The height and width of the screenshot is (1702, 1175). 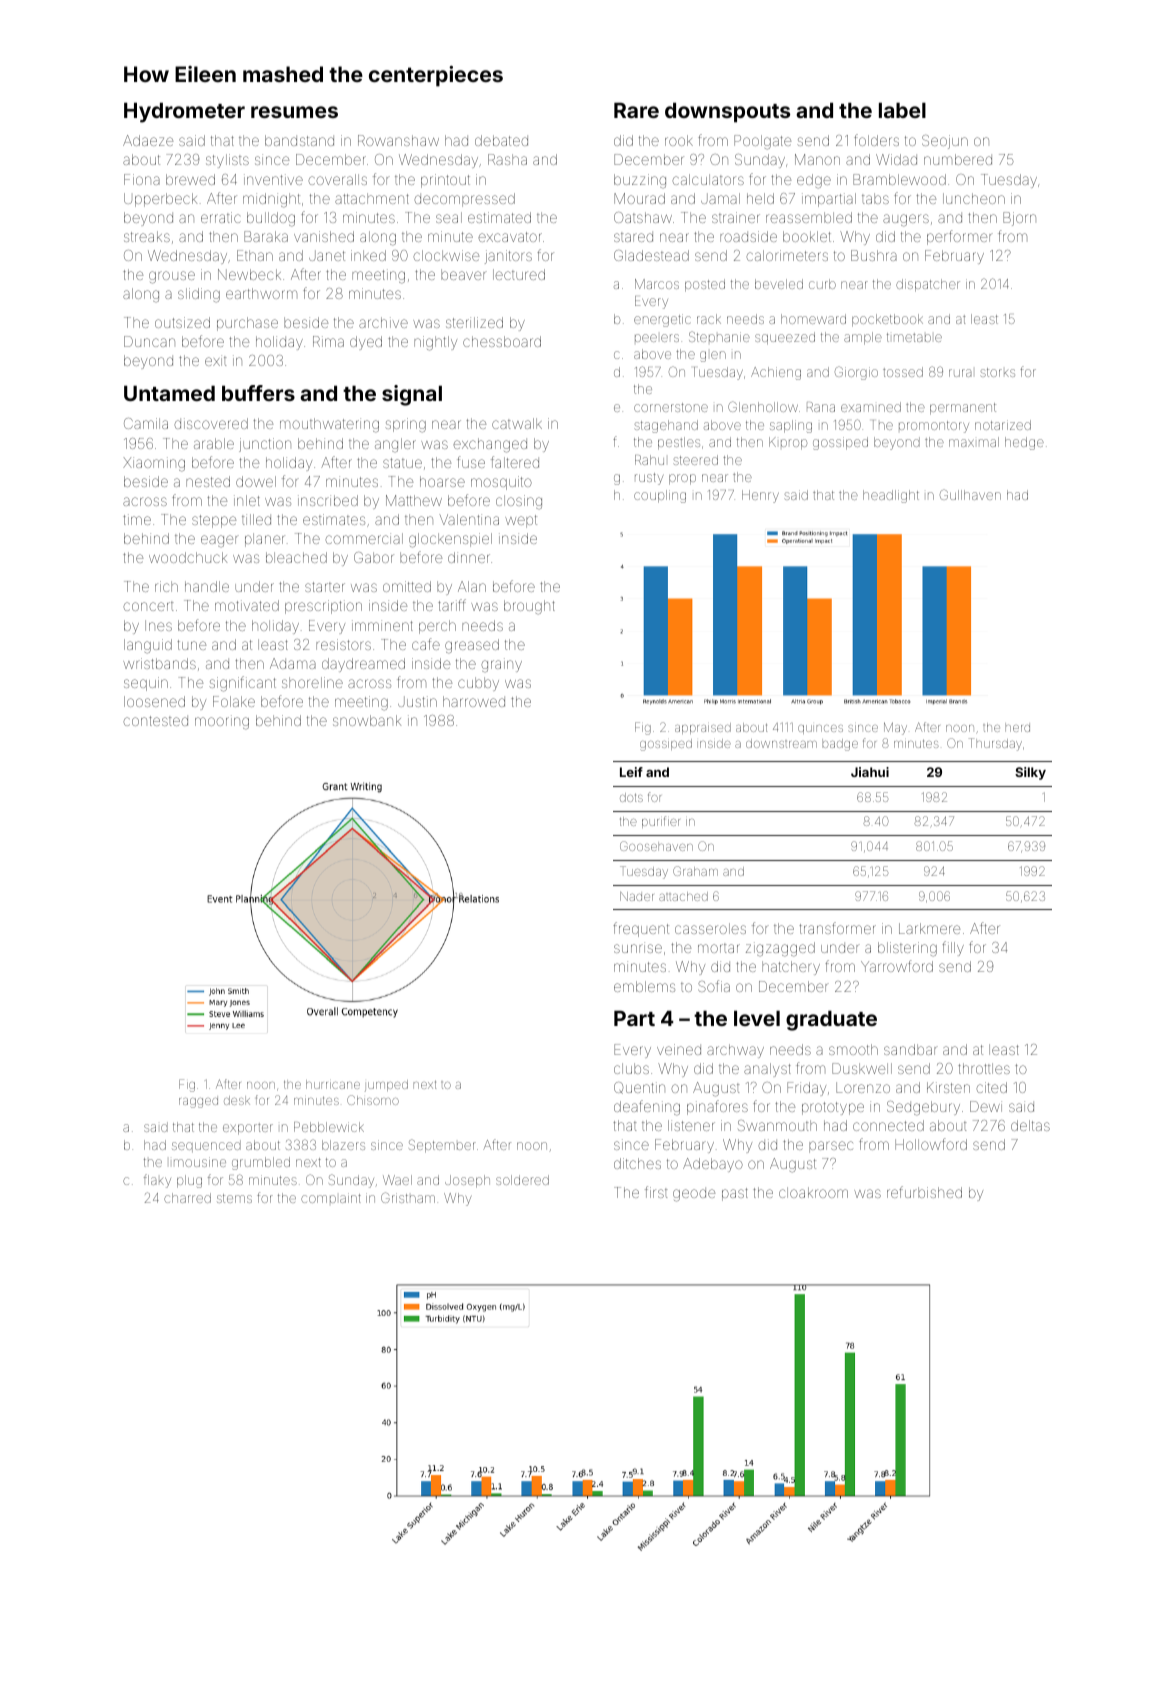 I want to click on Hydrometer, so click(x=184, y=112).
